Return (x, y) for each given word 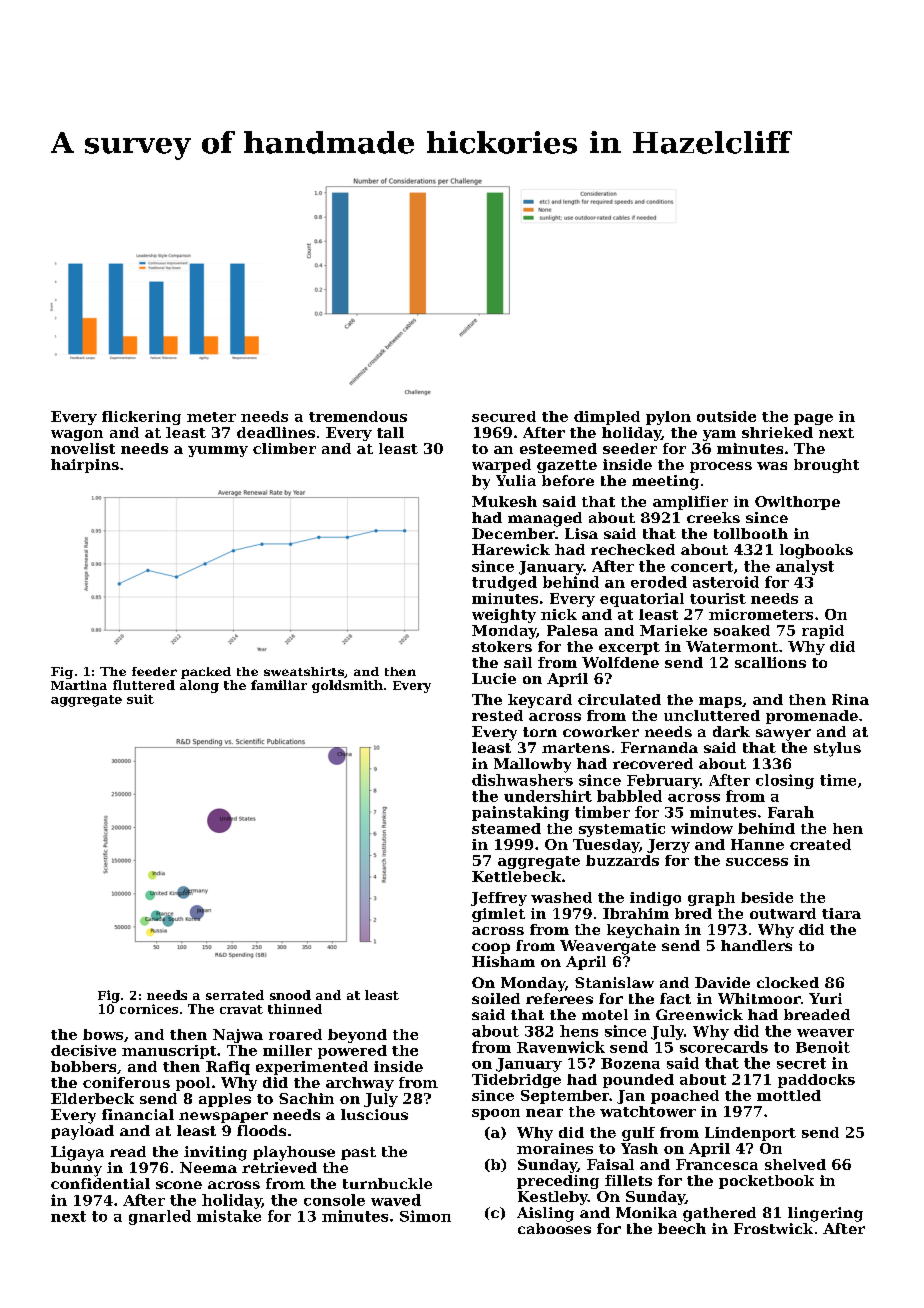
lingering (825, 1214)
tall (390, 432)
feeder (154, 671)
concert (702, 566)
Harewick (511, 549)
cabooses (554, 1228)
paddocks (816, 1081)
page (813, 419)
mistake (229, 1216)
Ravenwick (561, 1047)
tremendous (358, 416)
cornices (149, 1009)
